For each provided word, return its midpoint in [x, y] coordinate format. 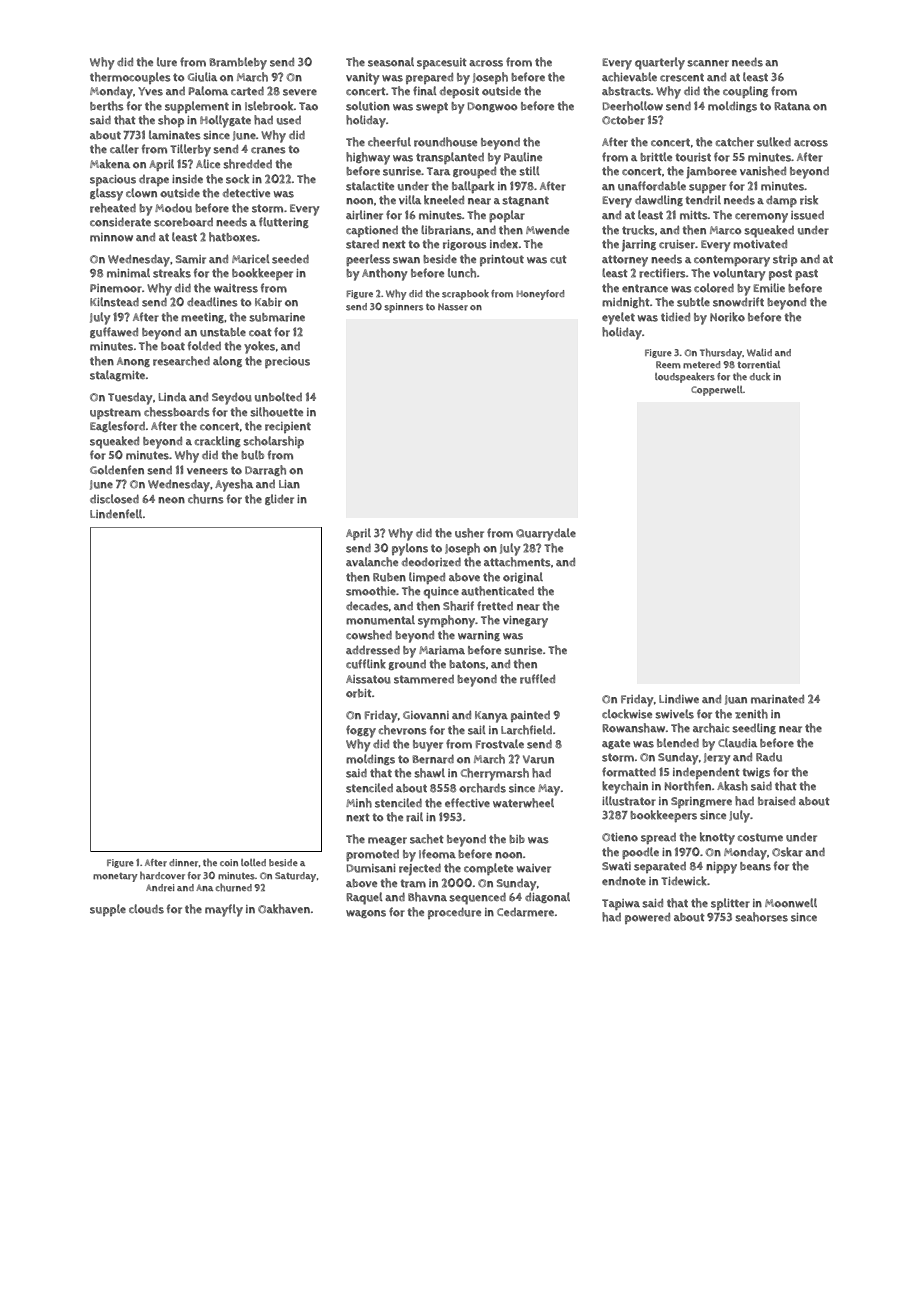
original [523, 577]
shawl [429, 773]
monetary [115, 877]
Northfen [688, 786]
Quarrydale [546, 534]
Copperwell [717, 391]
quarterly [660, 63]
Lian [289, 484]
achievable [629, 77]
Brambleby [238, 63]
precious [287, 362]
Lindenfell [116, 513]
